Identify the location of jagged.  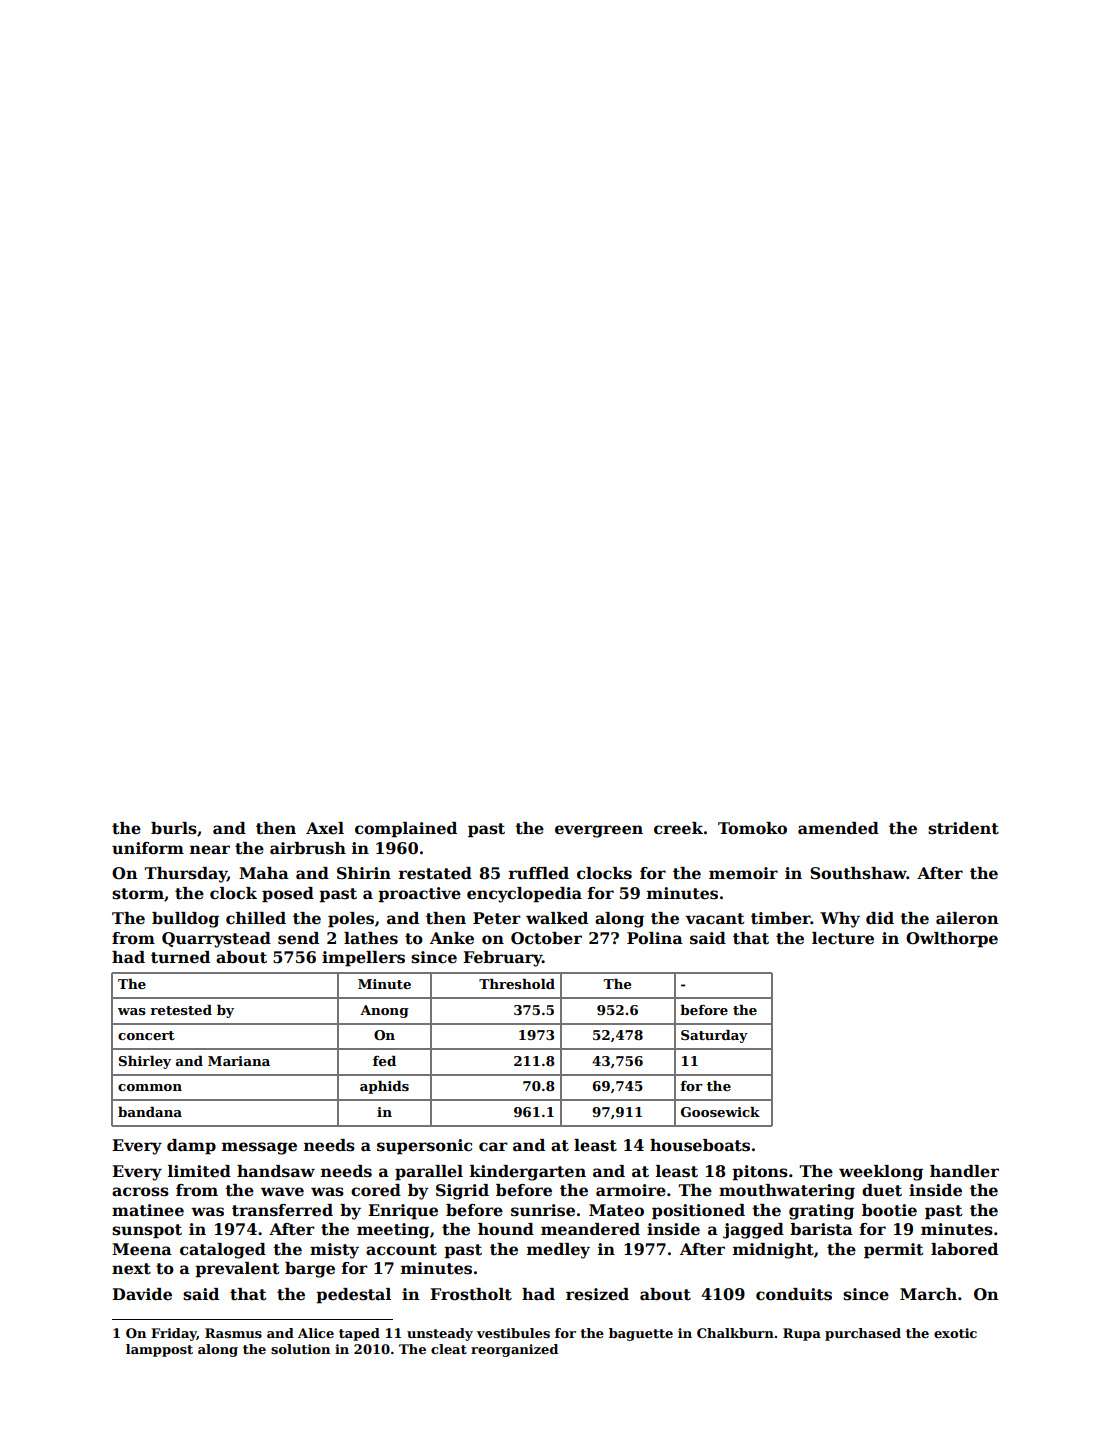
(753, 1231).
